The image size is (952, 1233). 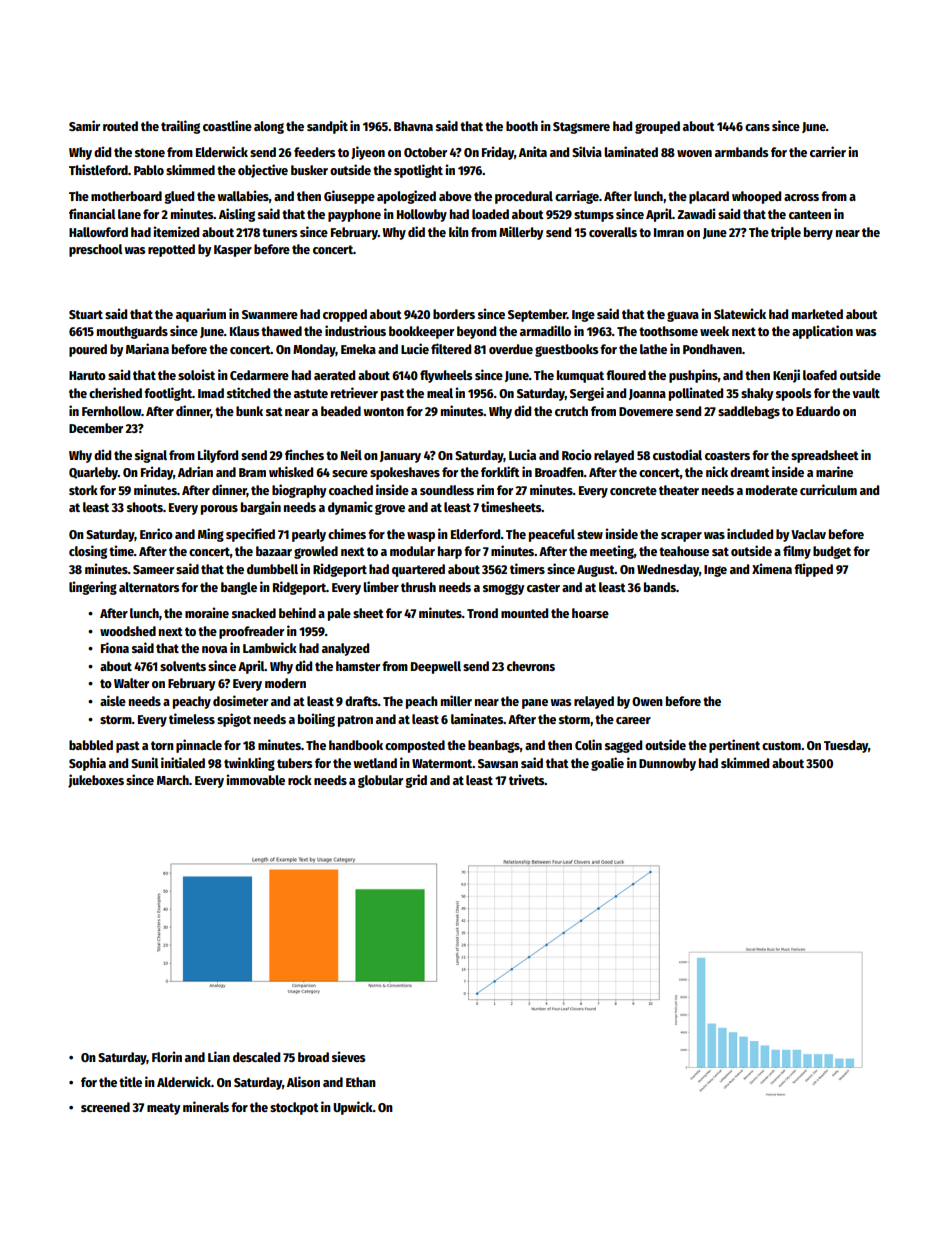 I want to click on along, so click(x=269, y=127).
